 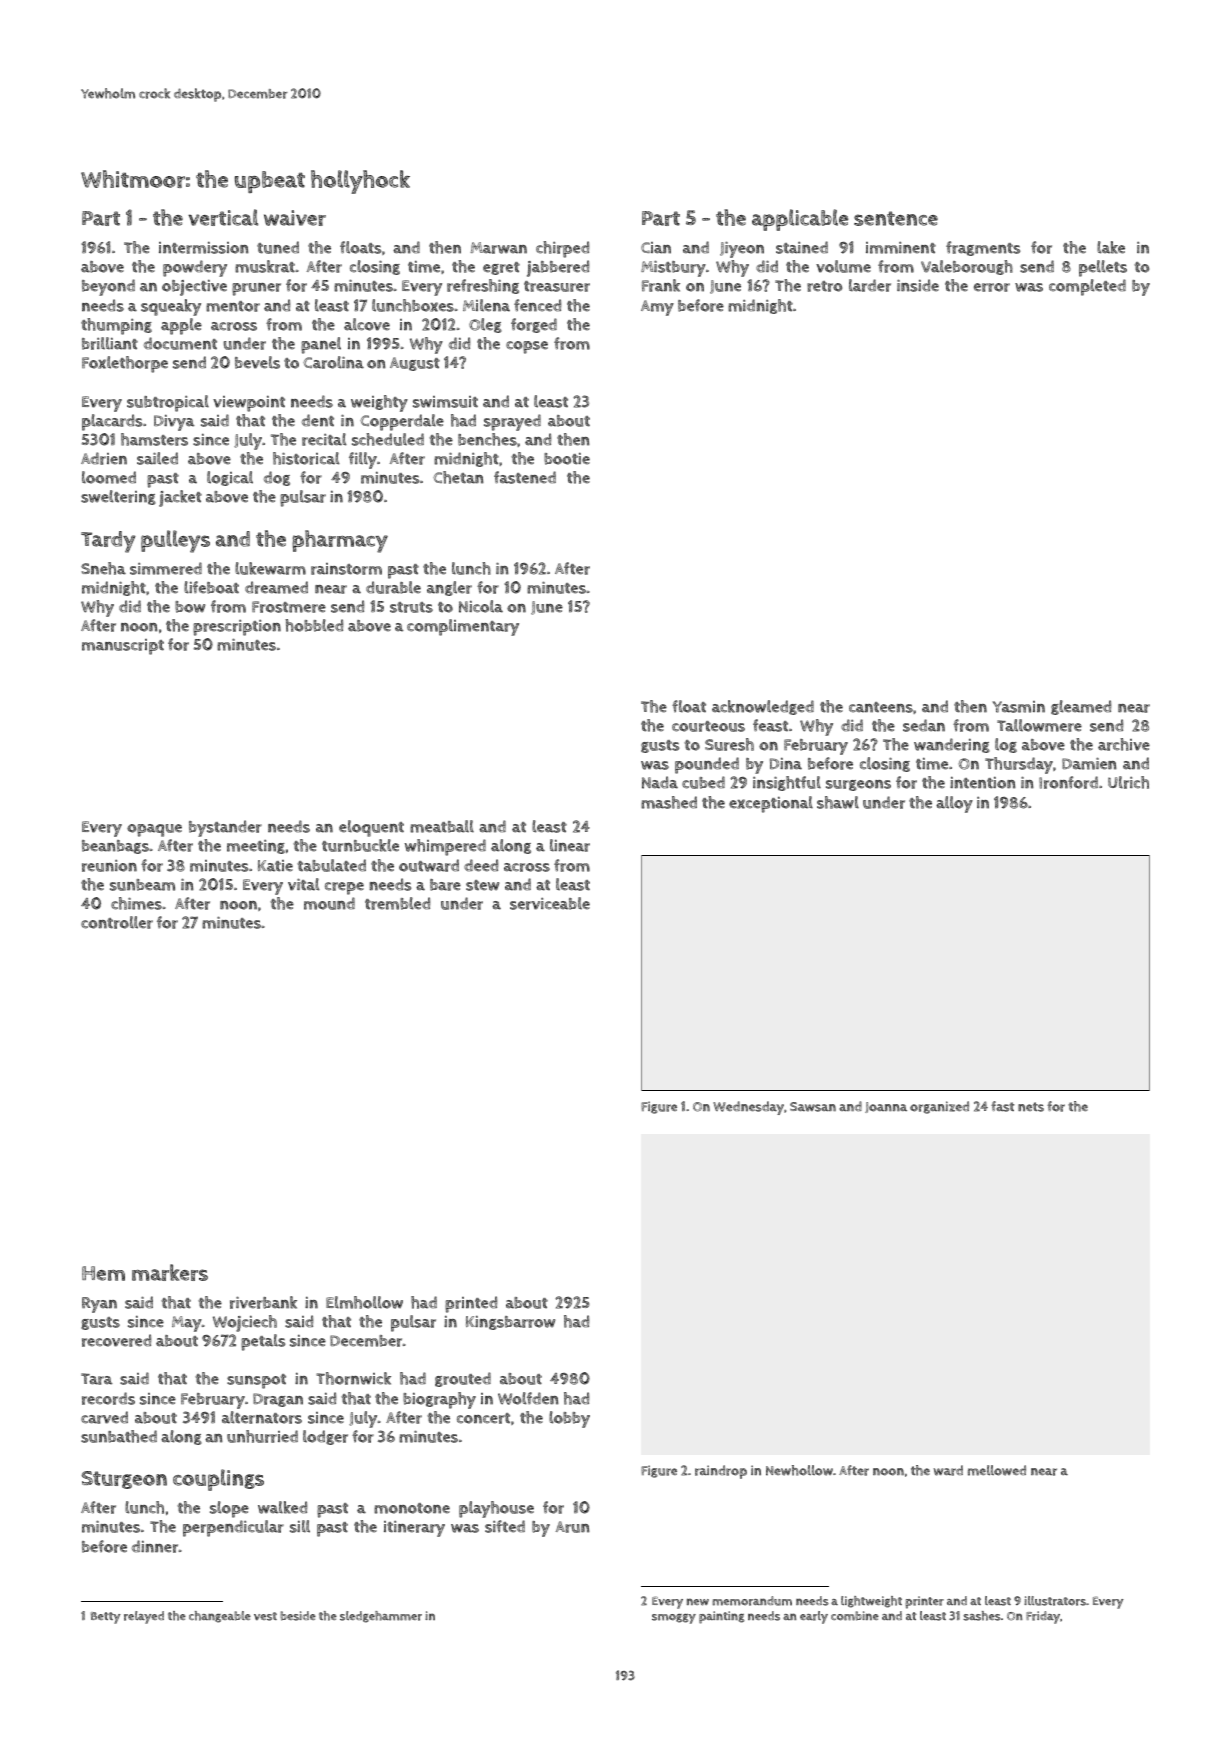 I want to click on nets, so click(x=1031, y=1107).
